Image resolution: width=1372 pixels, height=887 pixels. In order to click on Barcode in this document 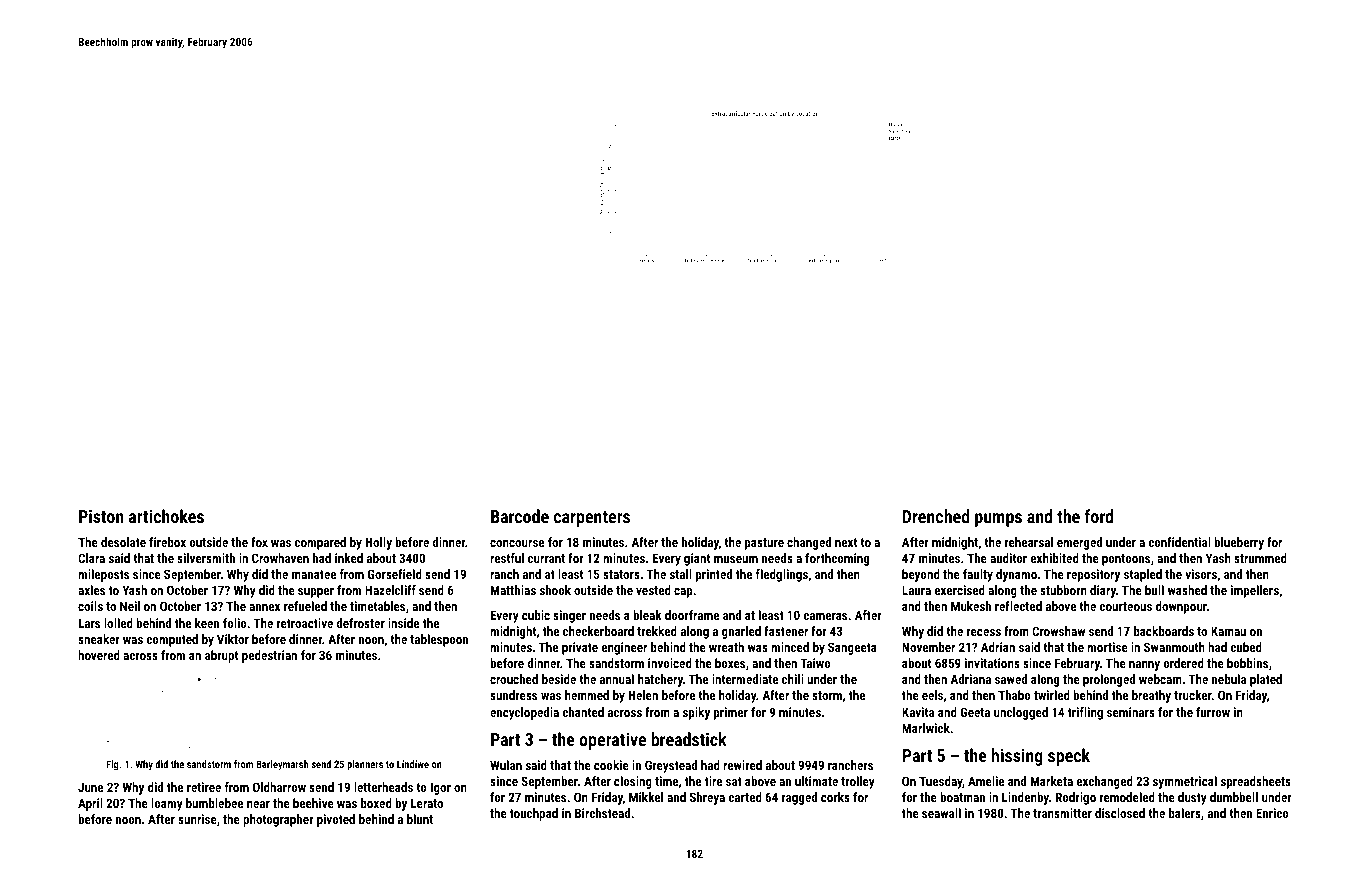, I will do `click(520, 516)`.
